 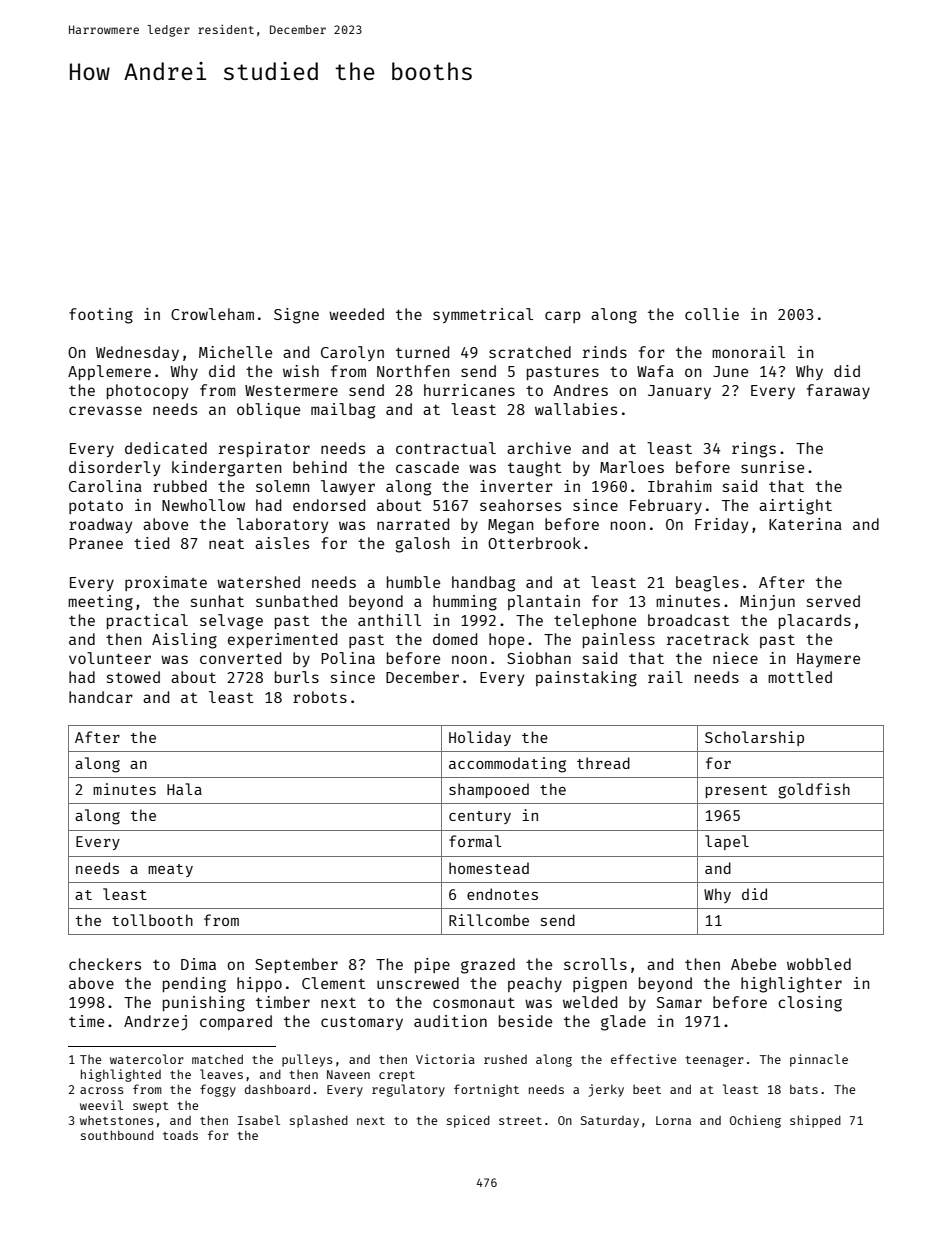 I want to click on Signe, so click(x=296, y=316).
